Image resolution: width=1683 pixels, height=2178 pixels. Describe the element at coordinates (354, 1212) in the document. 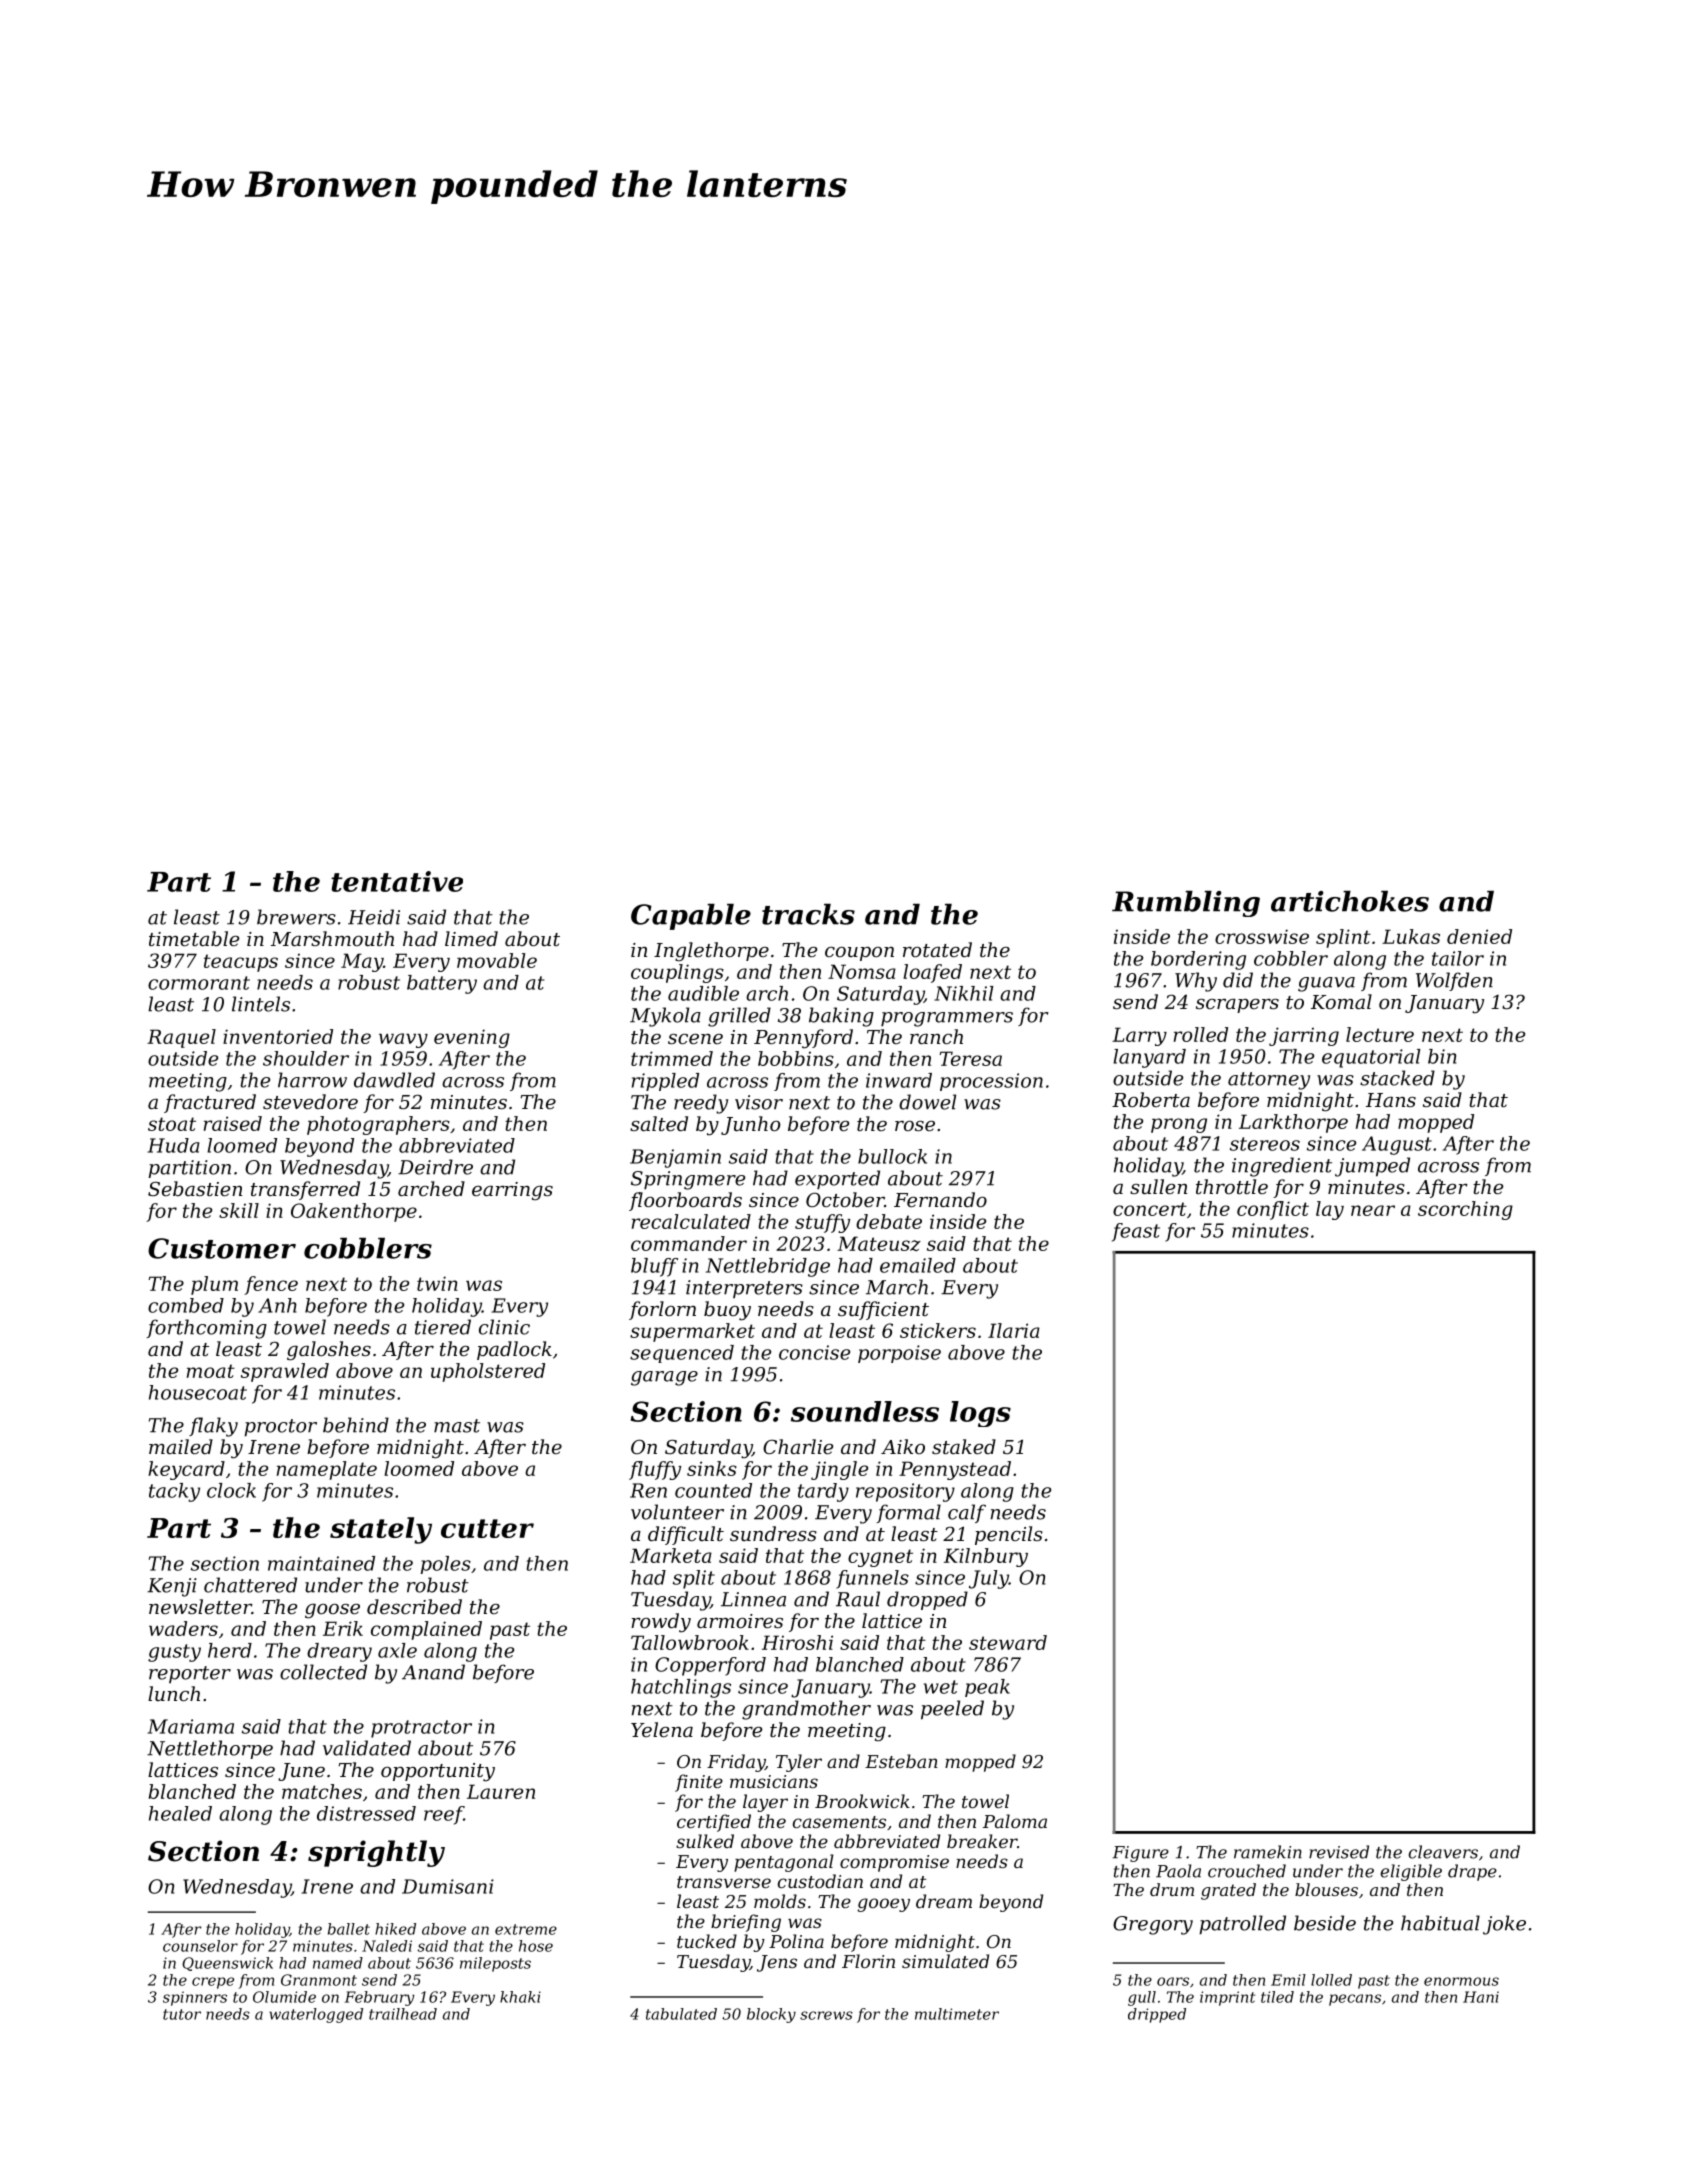

I see `Oakenthorpe` at that location.
